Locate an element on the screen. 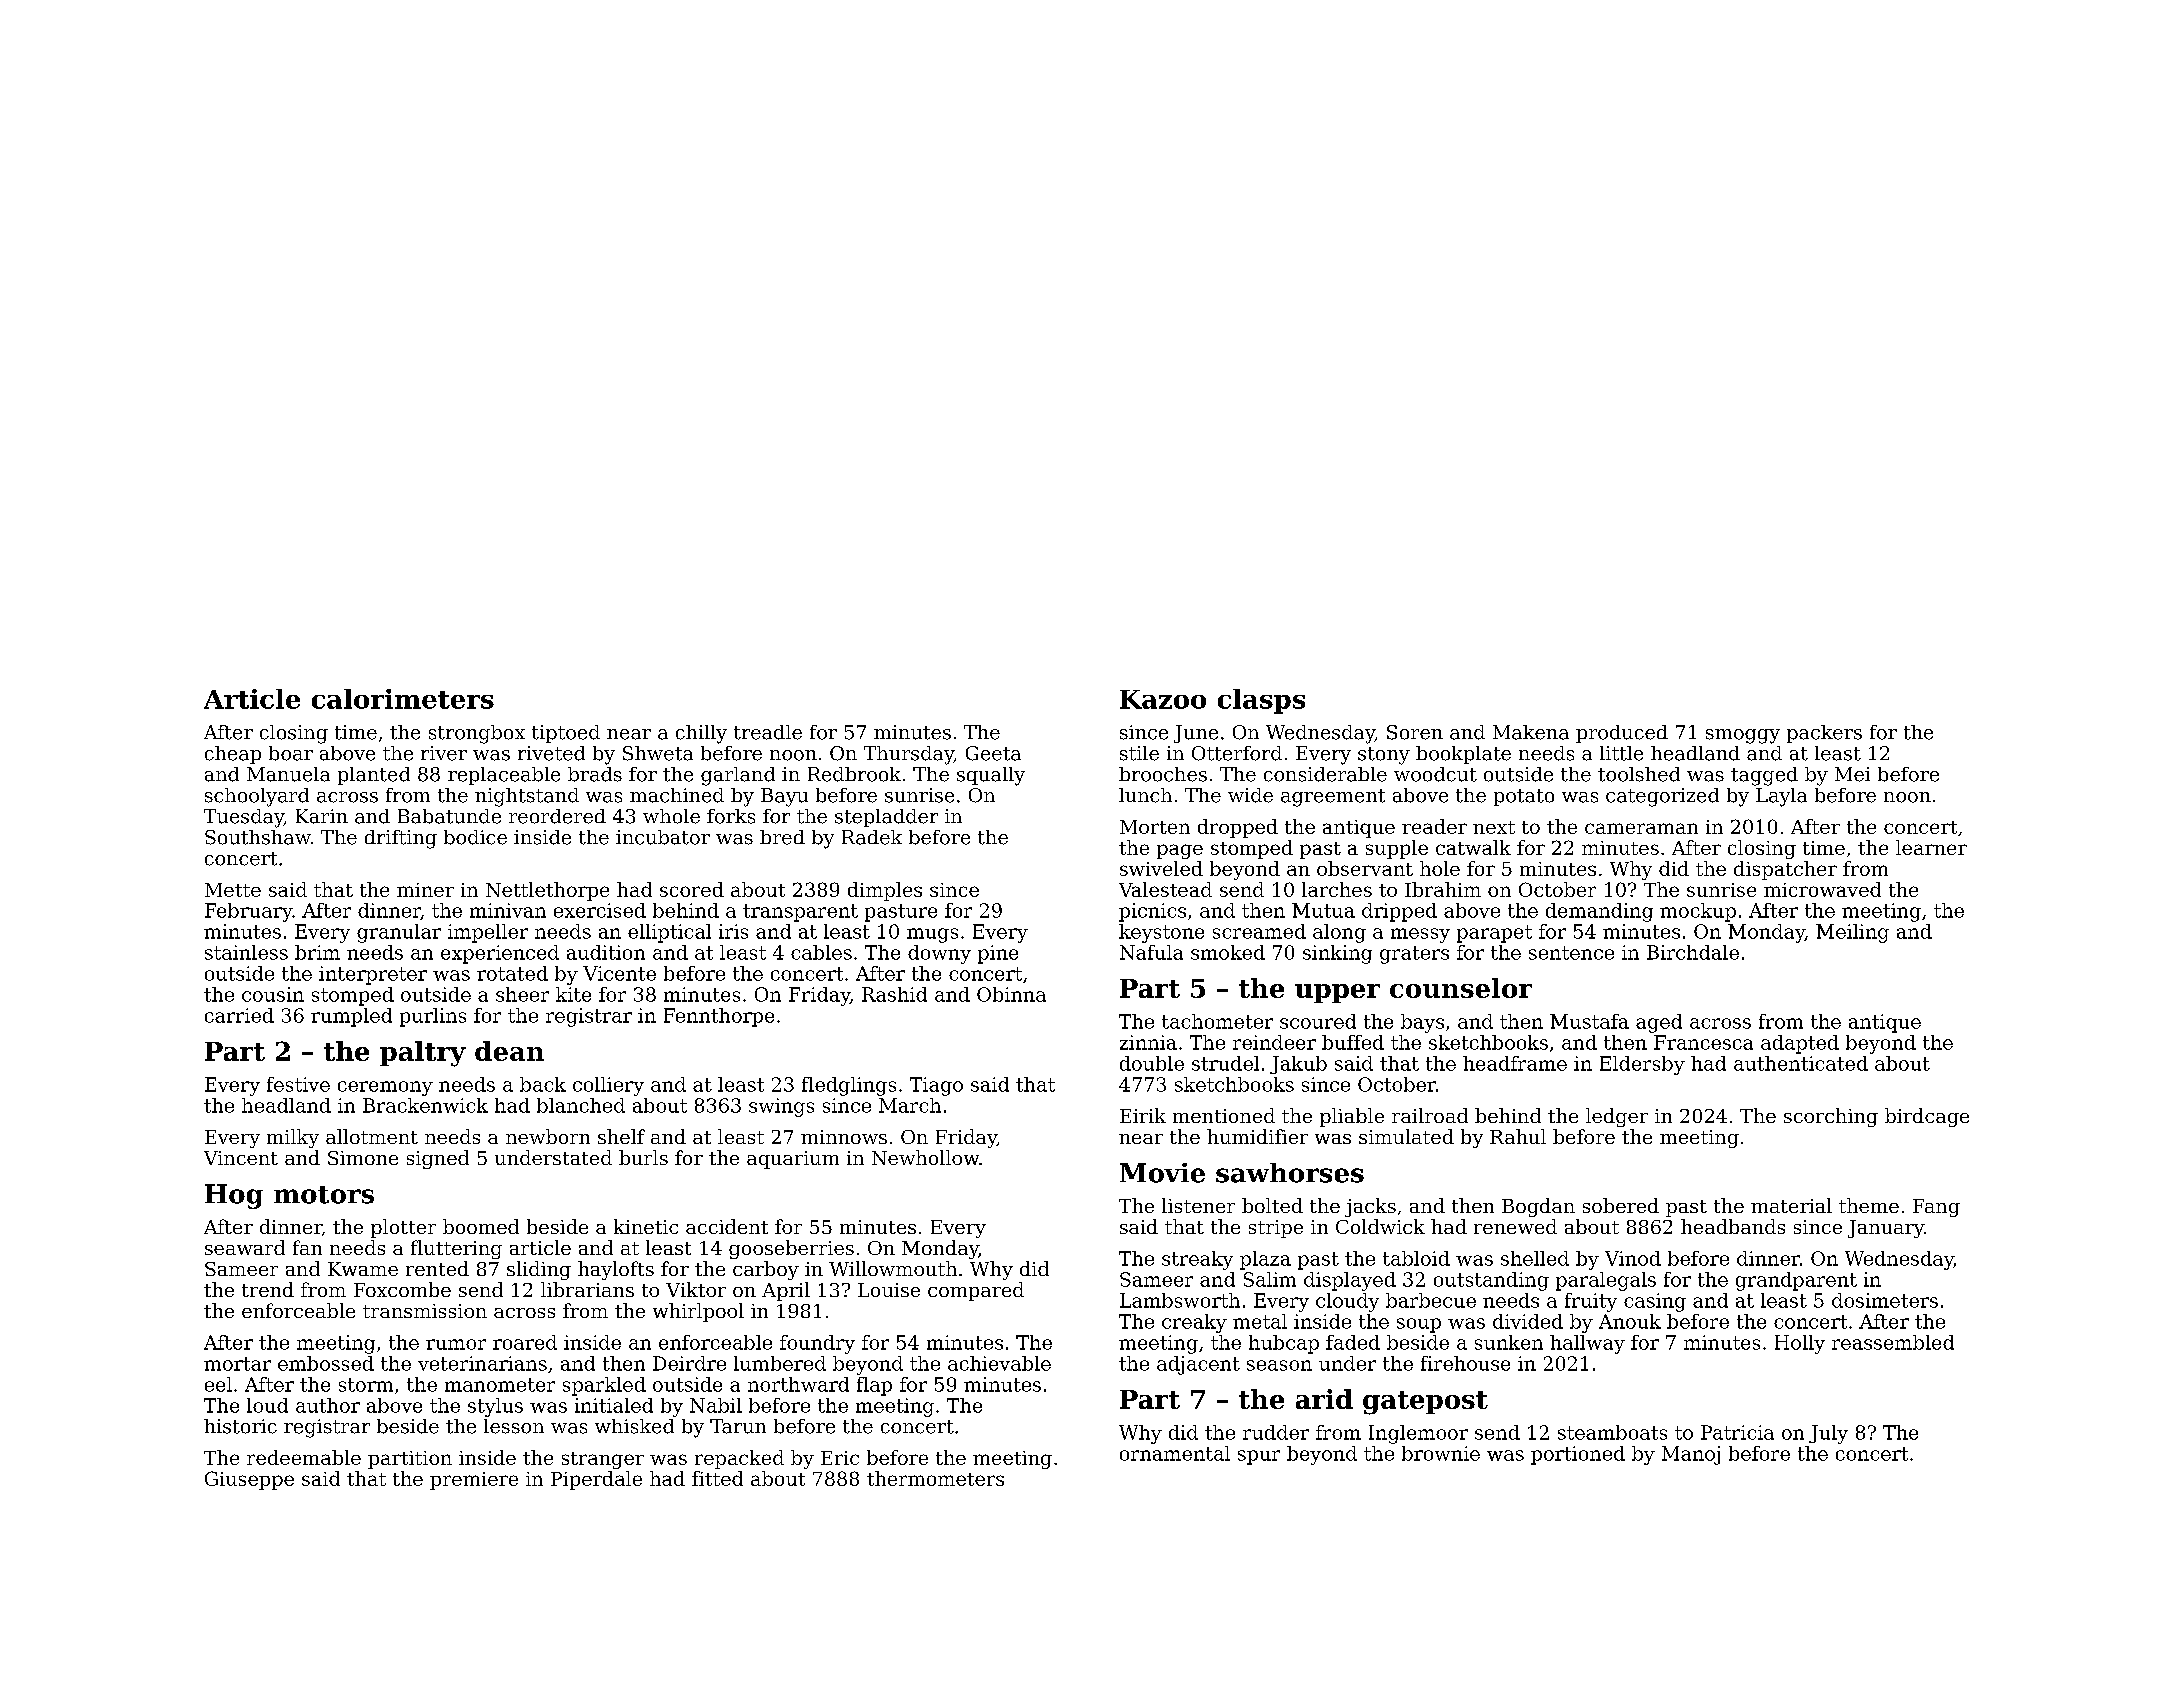  headframe is located at coordinates (1515, 1063).
